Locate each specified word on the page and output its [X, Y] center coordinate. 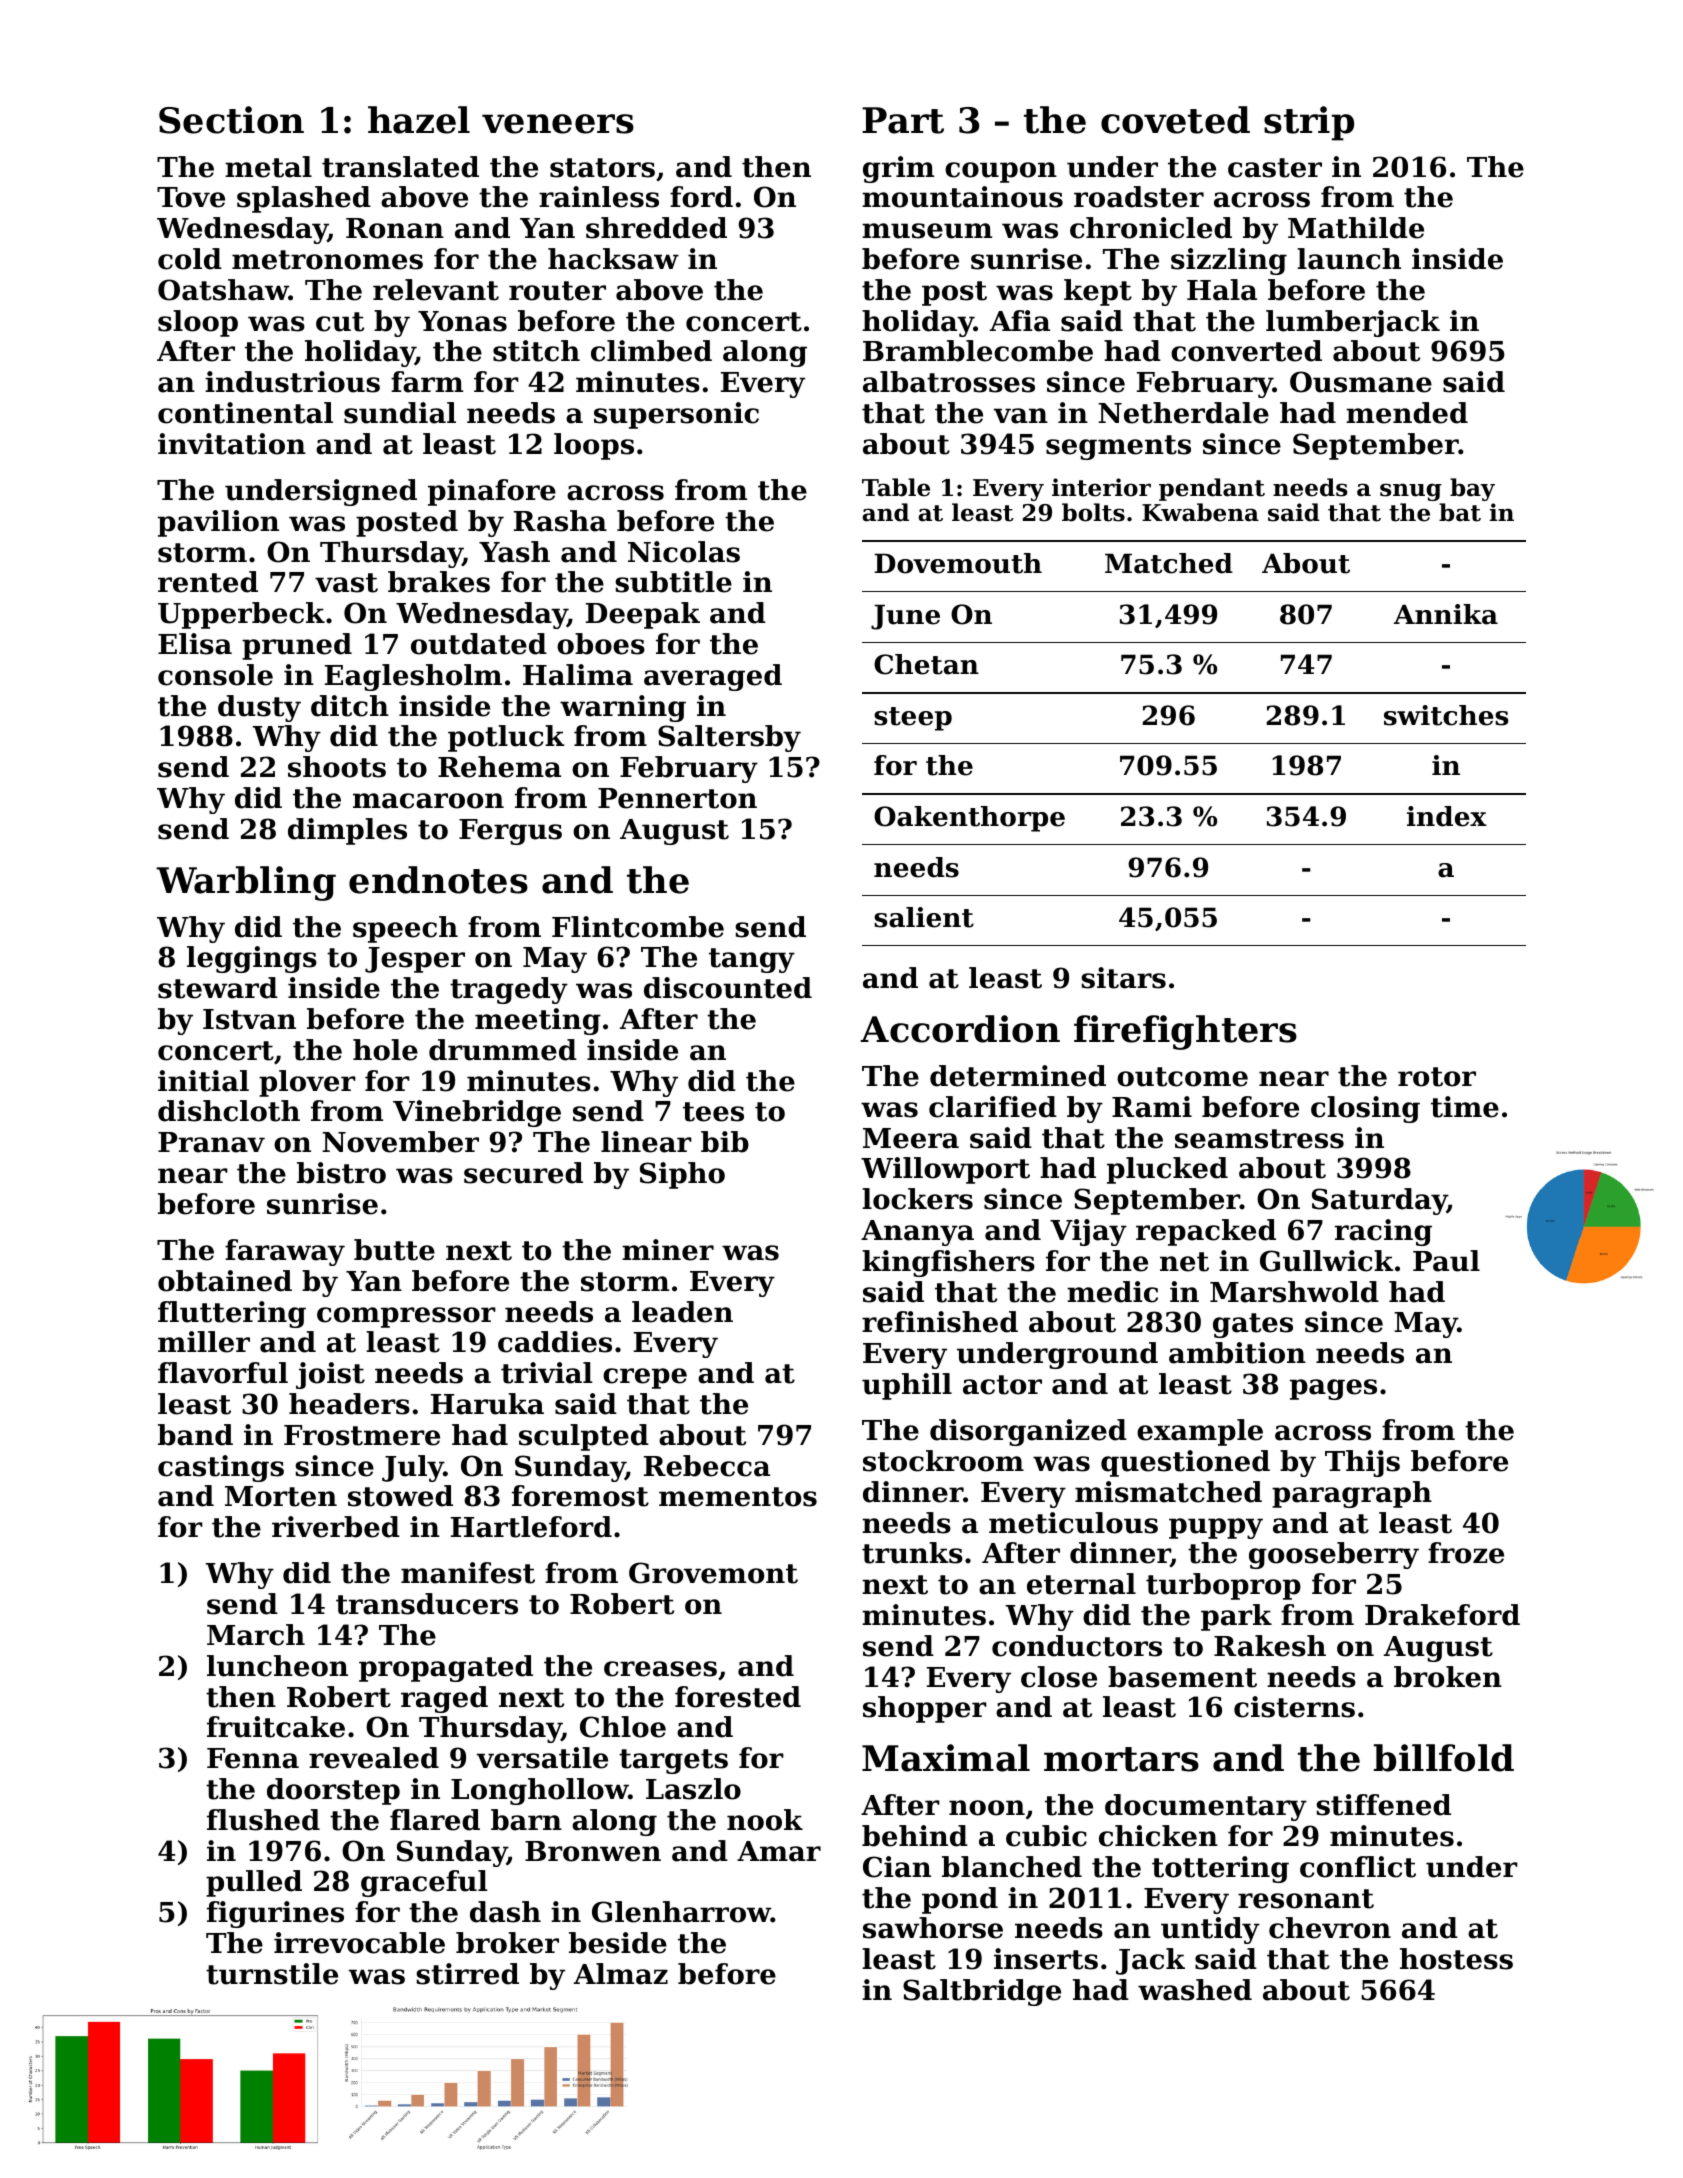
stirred [467, 1974]
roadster [1139, 197]
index [1447, 816]
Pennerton [677, 798]
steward [218, 988]
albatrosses [949, 382]
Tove [191, 197]
